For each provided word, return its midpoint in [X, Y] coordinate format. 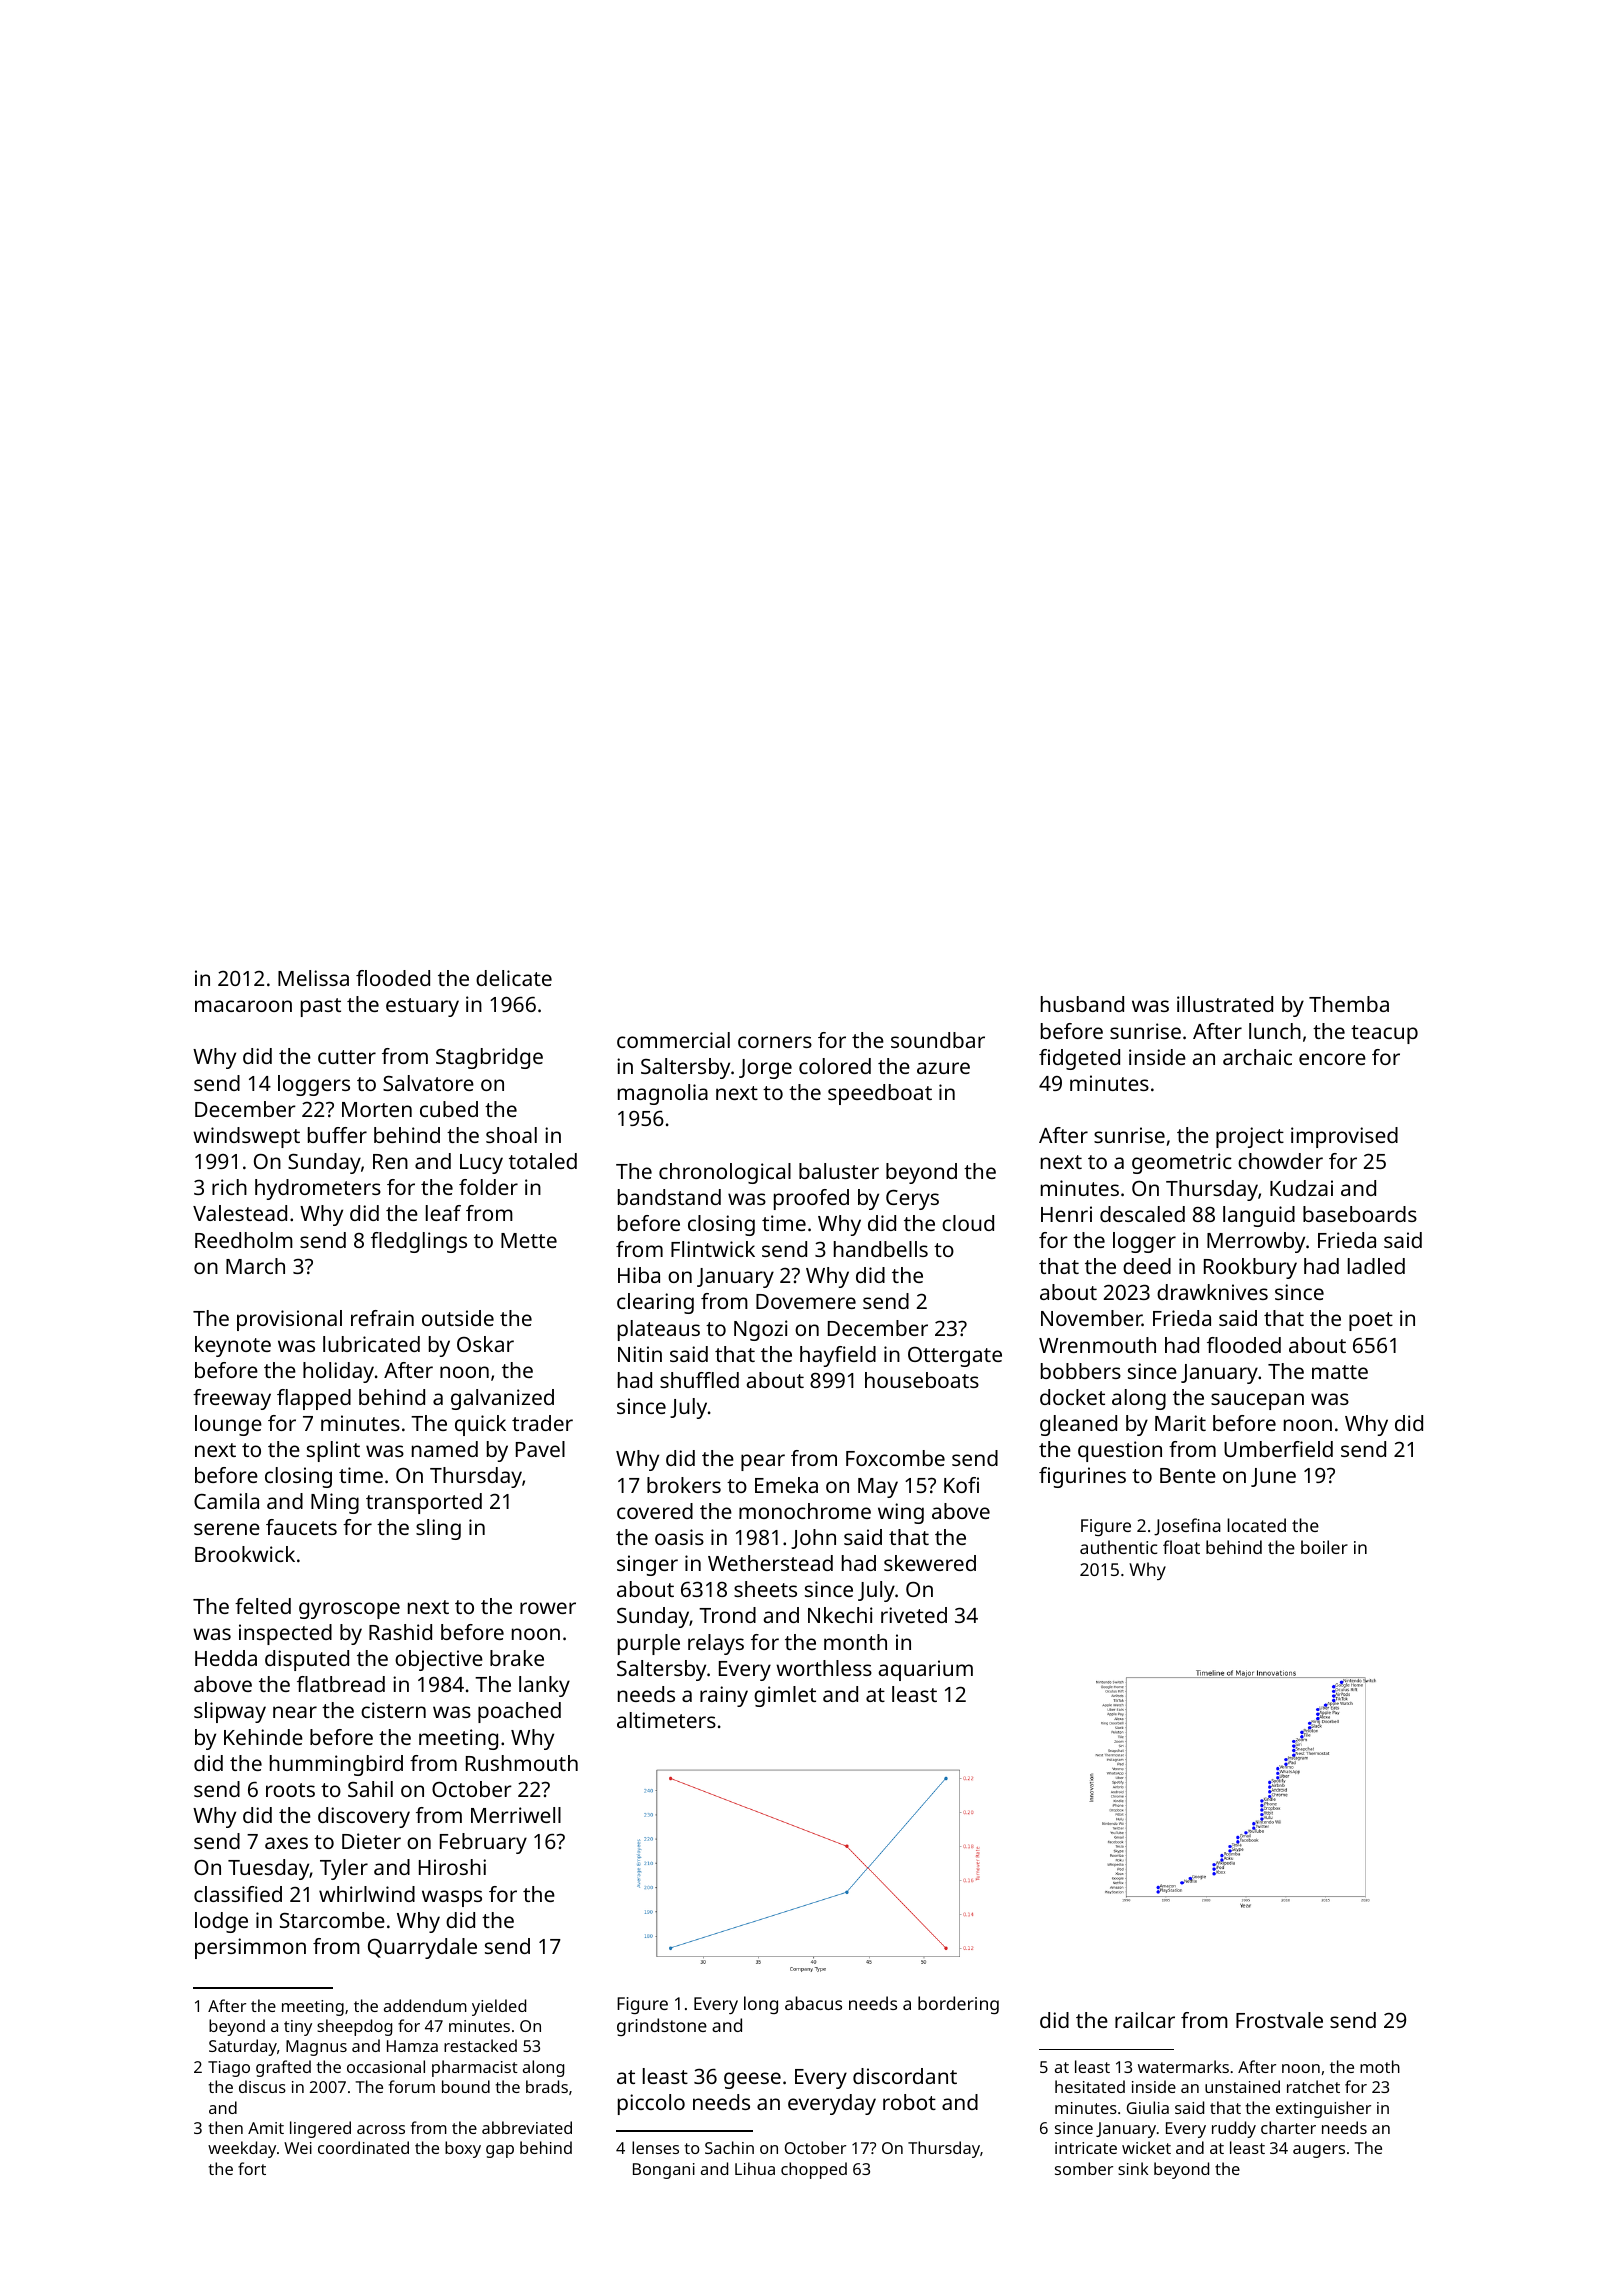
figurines [1082, 1477]
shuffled [699, 1380]
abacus [813, 2003]
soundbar [938, 1040]
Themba [1349, 1004]
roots [290, 1790]
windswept [246, 1137]
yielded [499, 2007]
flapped [314, 1399]
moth [1380, 2066]
